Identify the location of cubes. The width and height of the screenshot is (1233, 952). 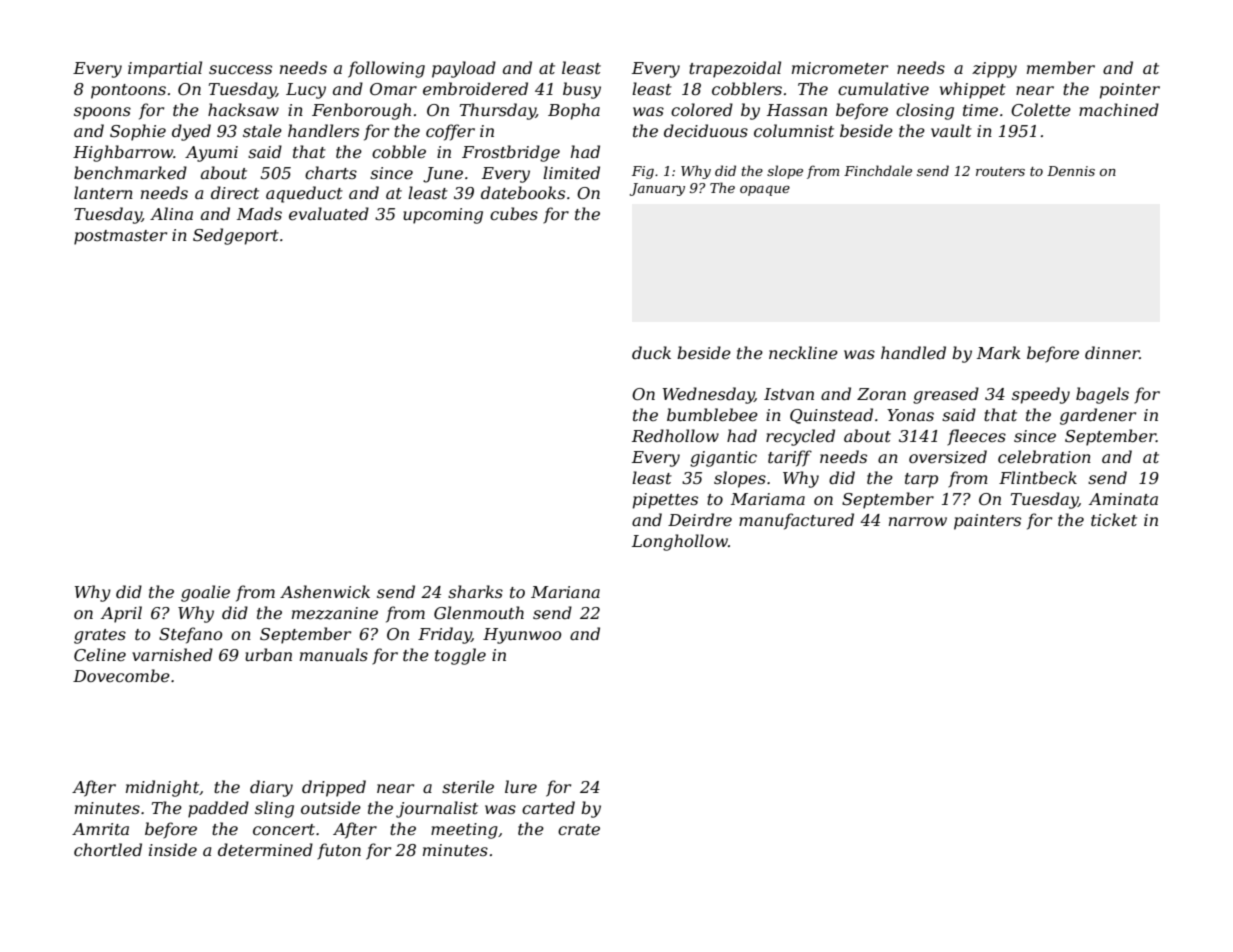
(514, 213).
